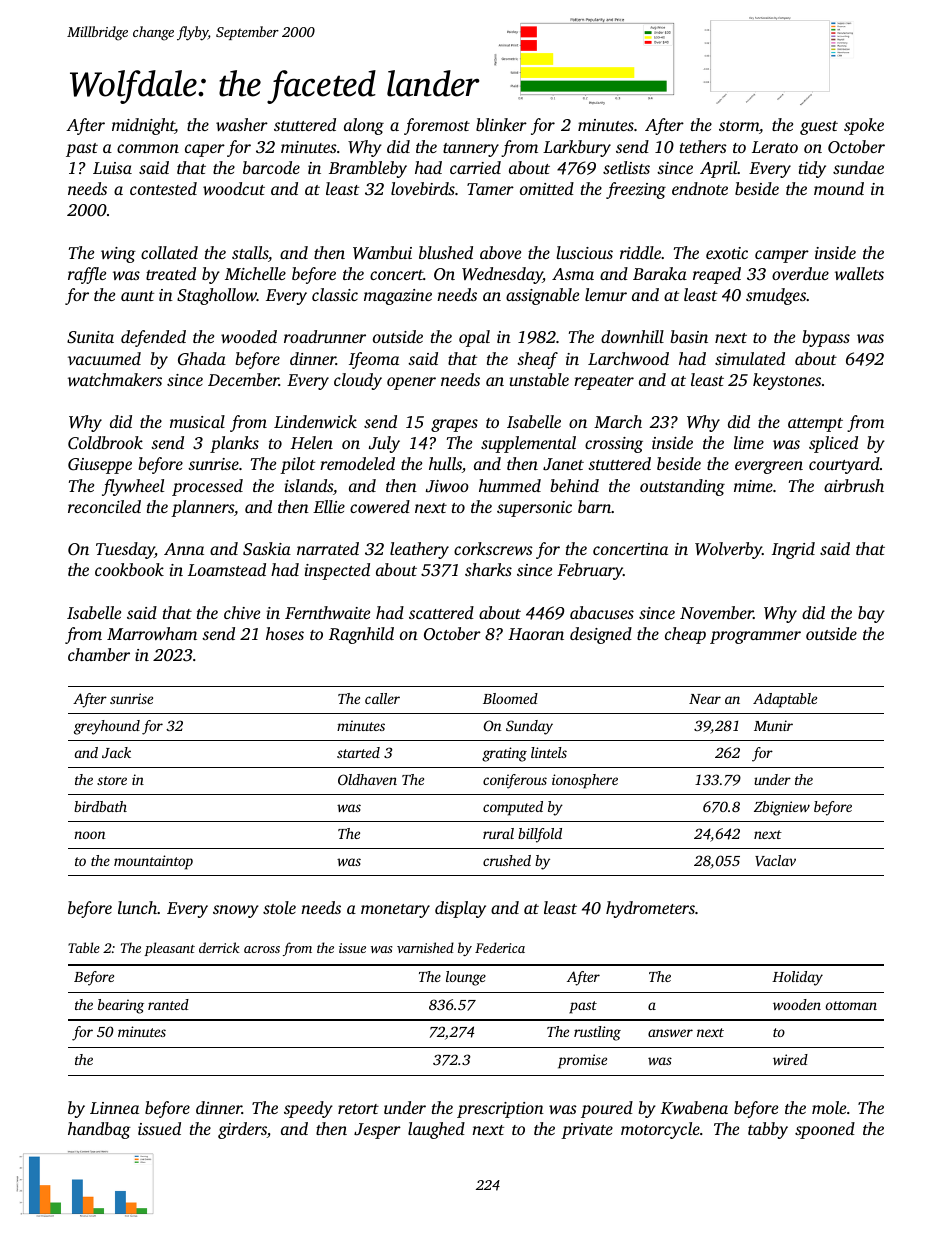 Image resolution: width=952 pixels, height=1233 pixels. Describe the element at coordinates (168, 1004) in the screenshot. I see `ranted` at that location.
